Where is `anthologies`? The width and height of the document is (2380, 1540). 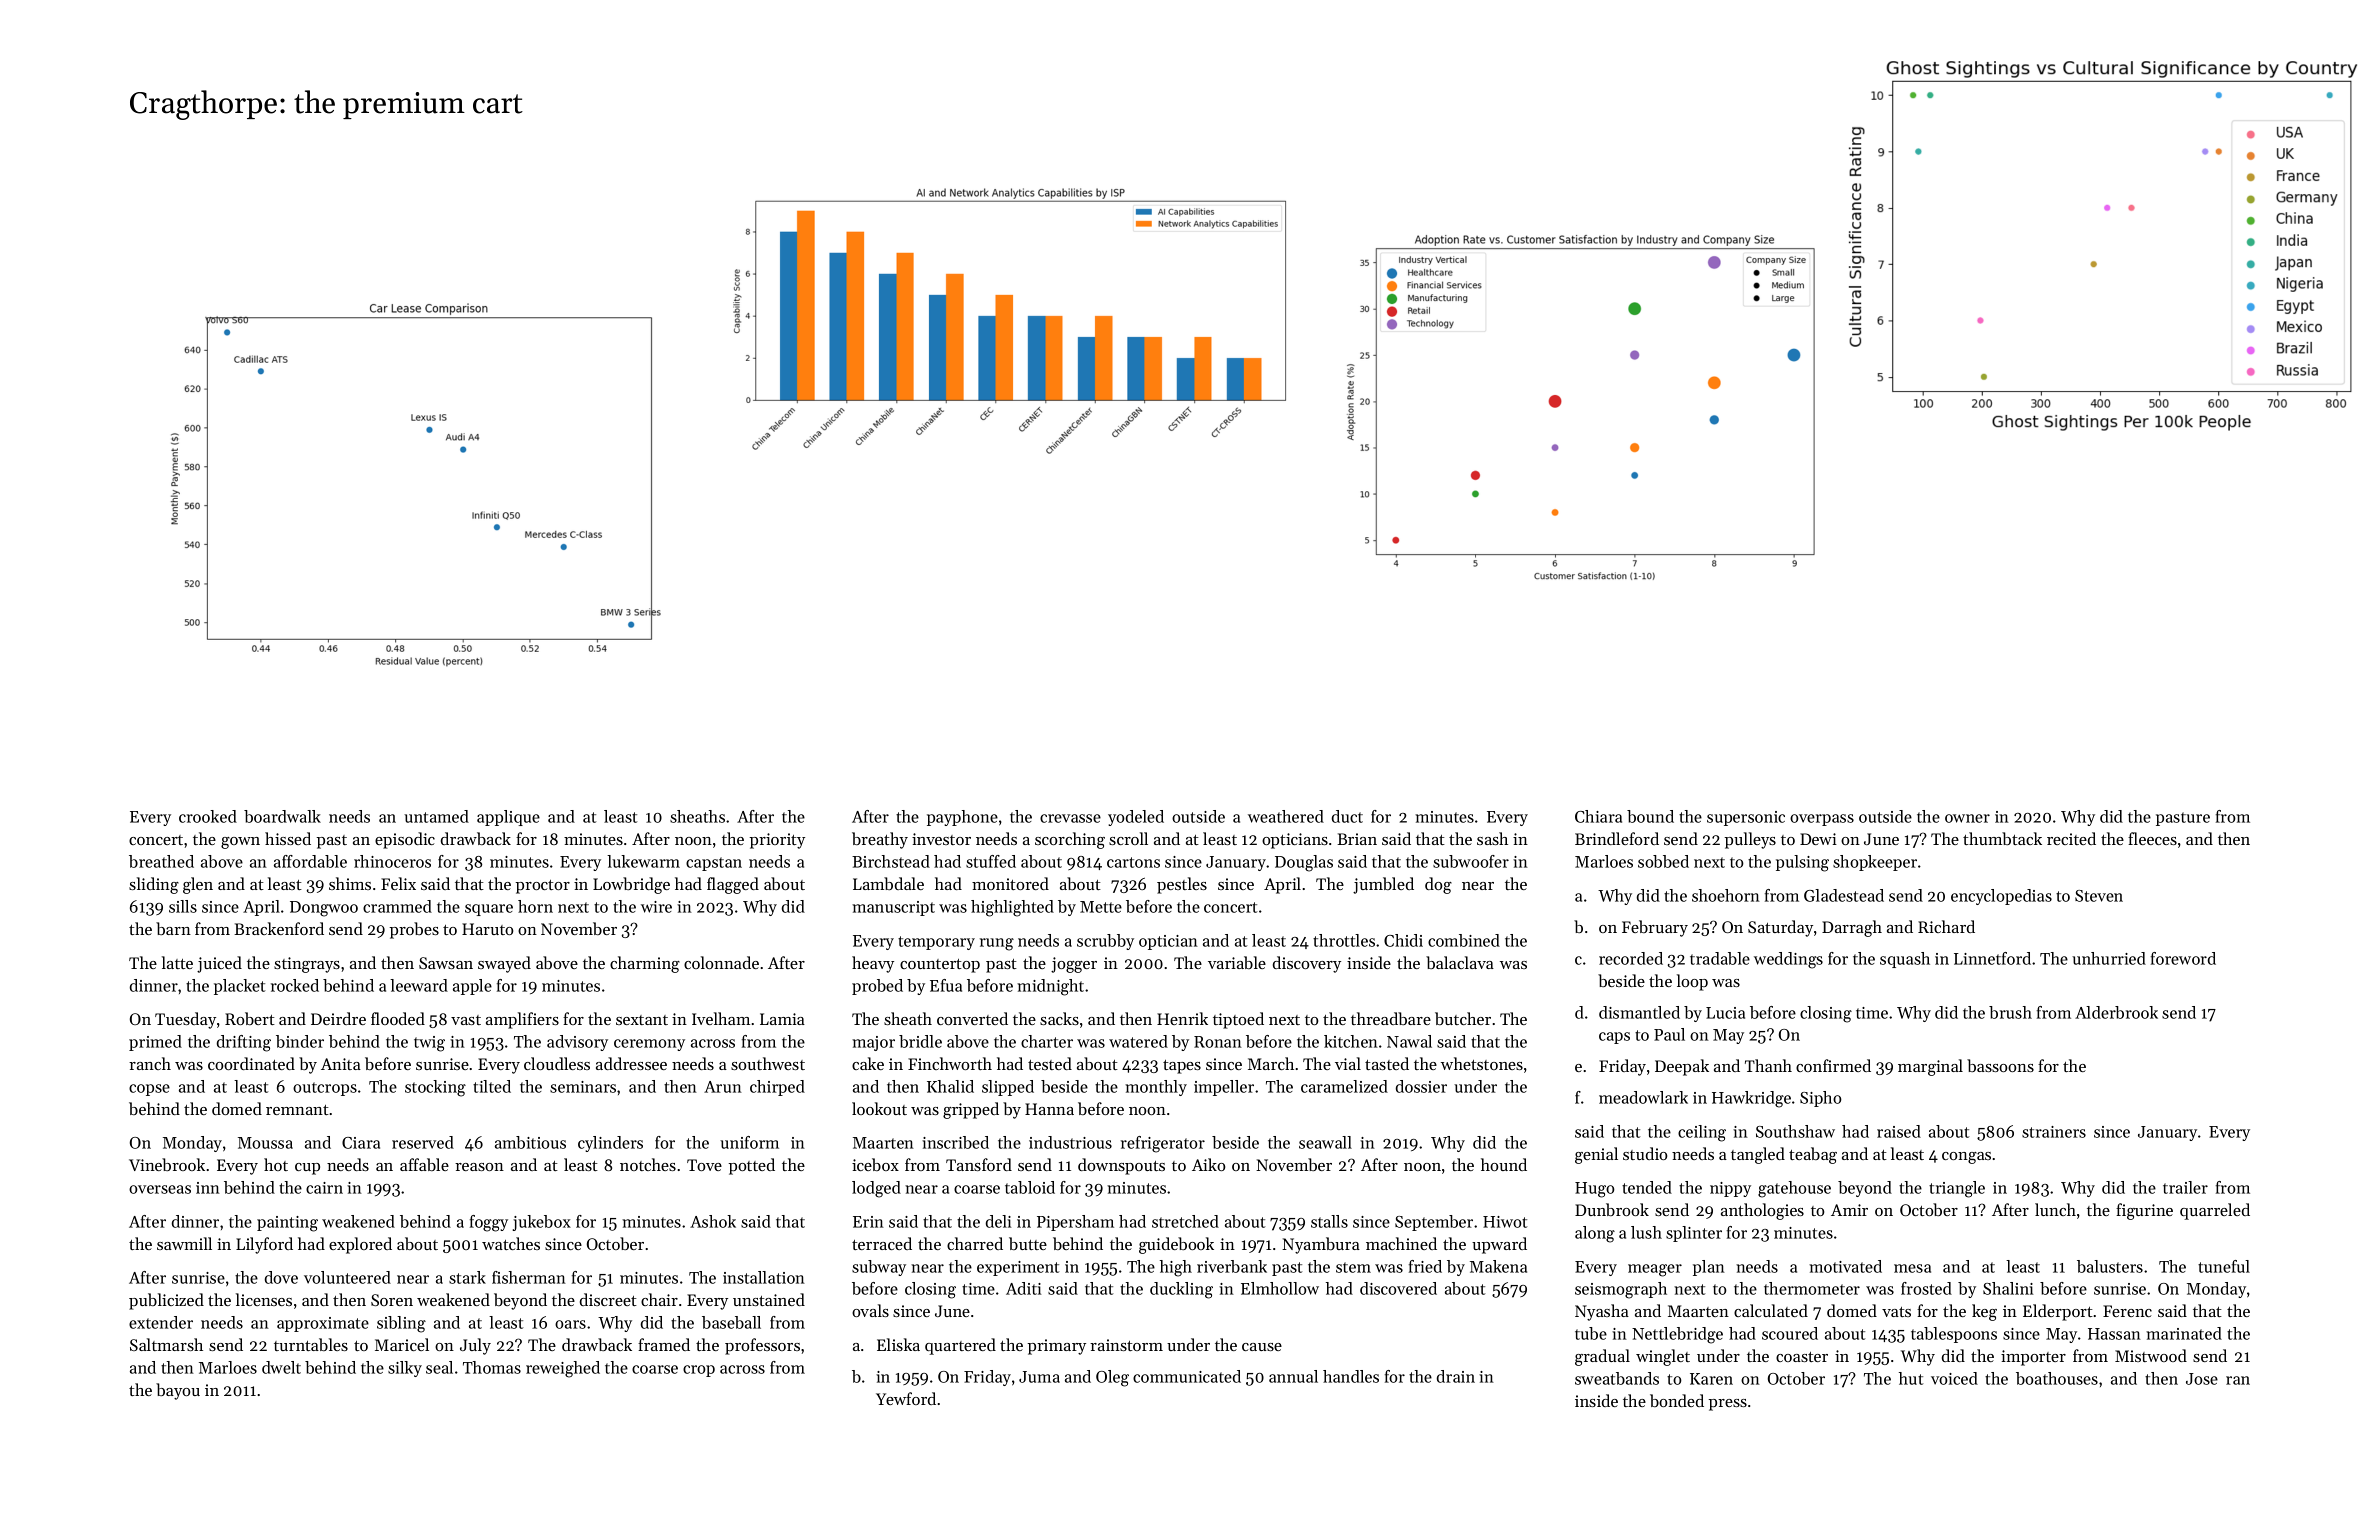 anthologies is located at coordinates (1762, 1211).
